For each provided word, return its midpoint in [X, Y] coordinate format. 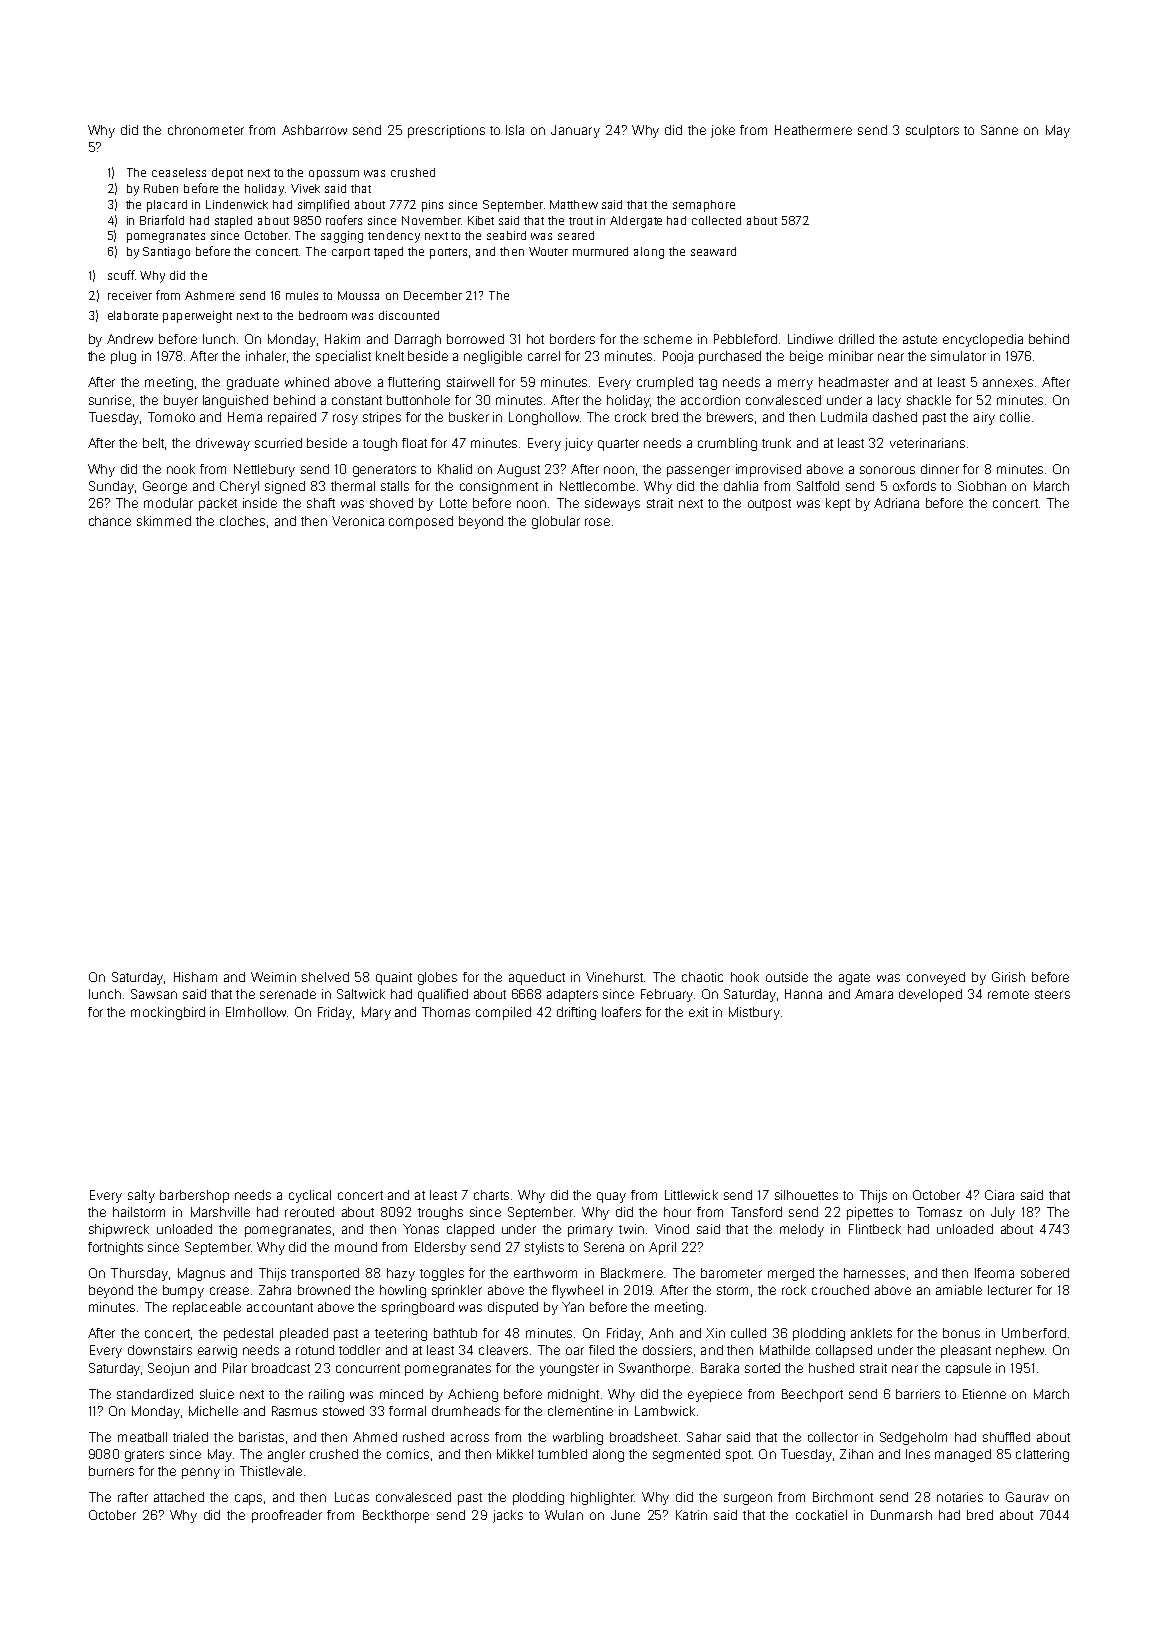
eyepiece [715, 1395]
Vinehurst [614, 977]
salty [141, 1196]
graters [144, 1456]
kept [838, 504]
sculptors [932, 131]
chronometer [206, 130]
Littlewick [691, 1195]
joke [723, 131]
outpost [769, 505]
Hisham [195, 977]
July [1003, 1213]
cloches [242, 521]
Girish [1008, 977]
